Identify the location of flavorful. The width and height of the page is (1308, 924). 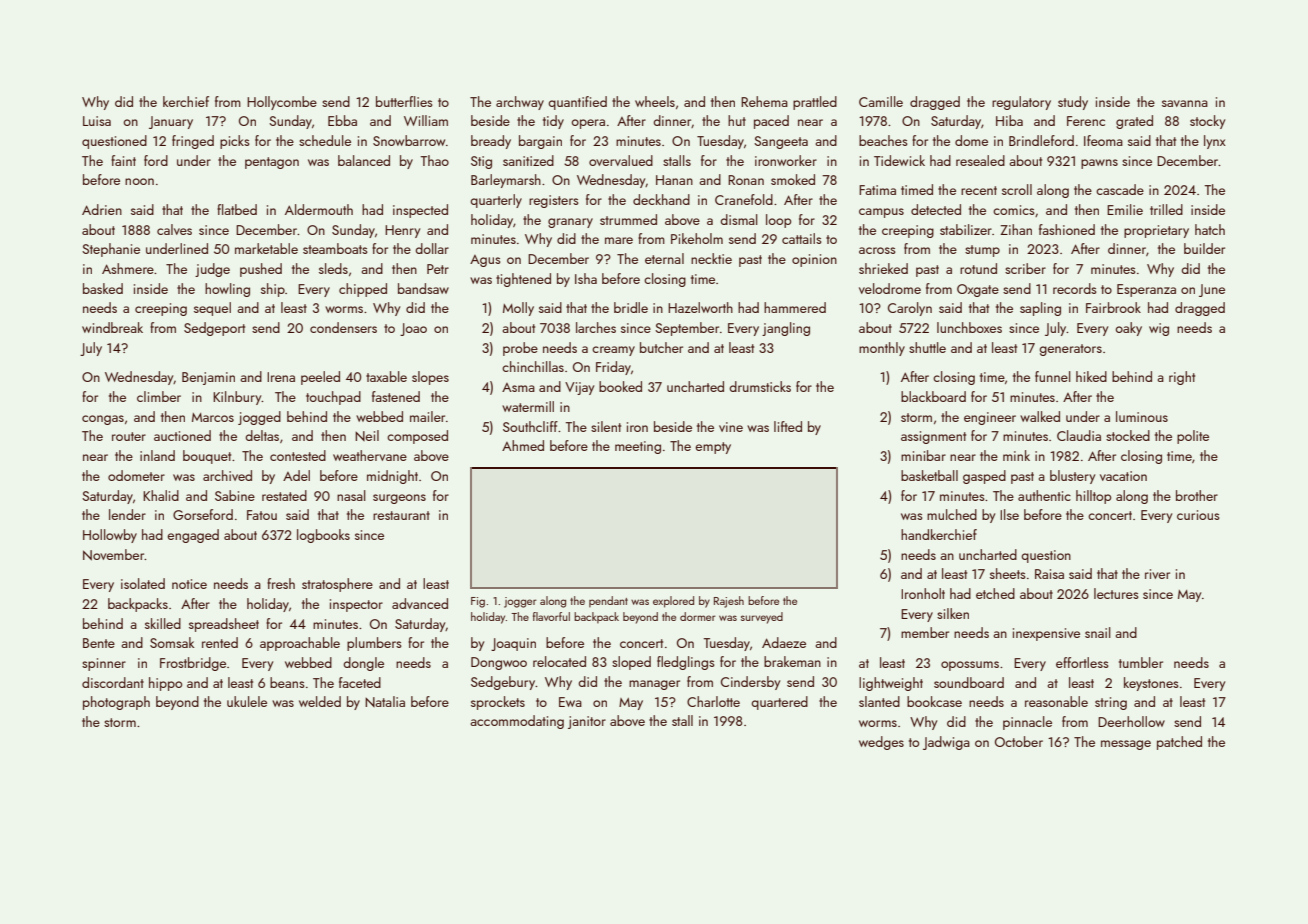
(551, 616).
